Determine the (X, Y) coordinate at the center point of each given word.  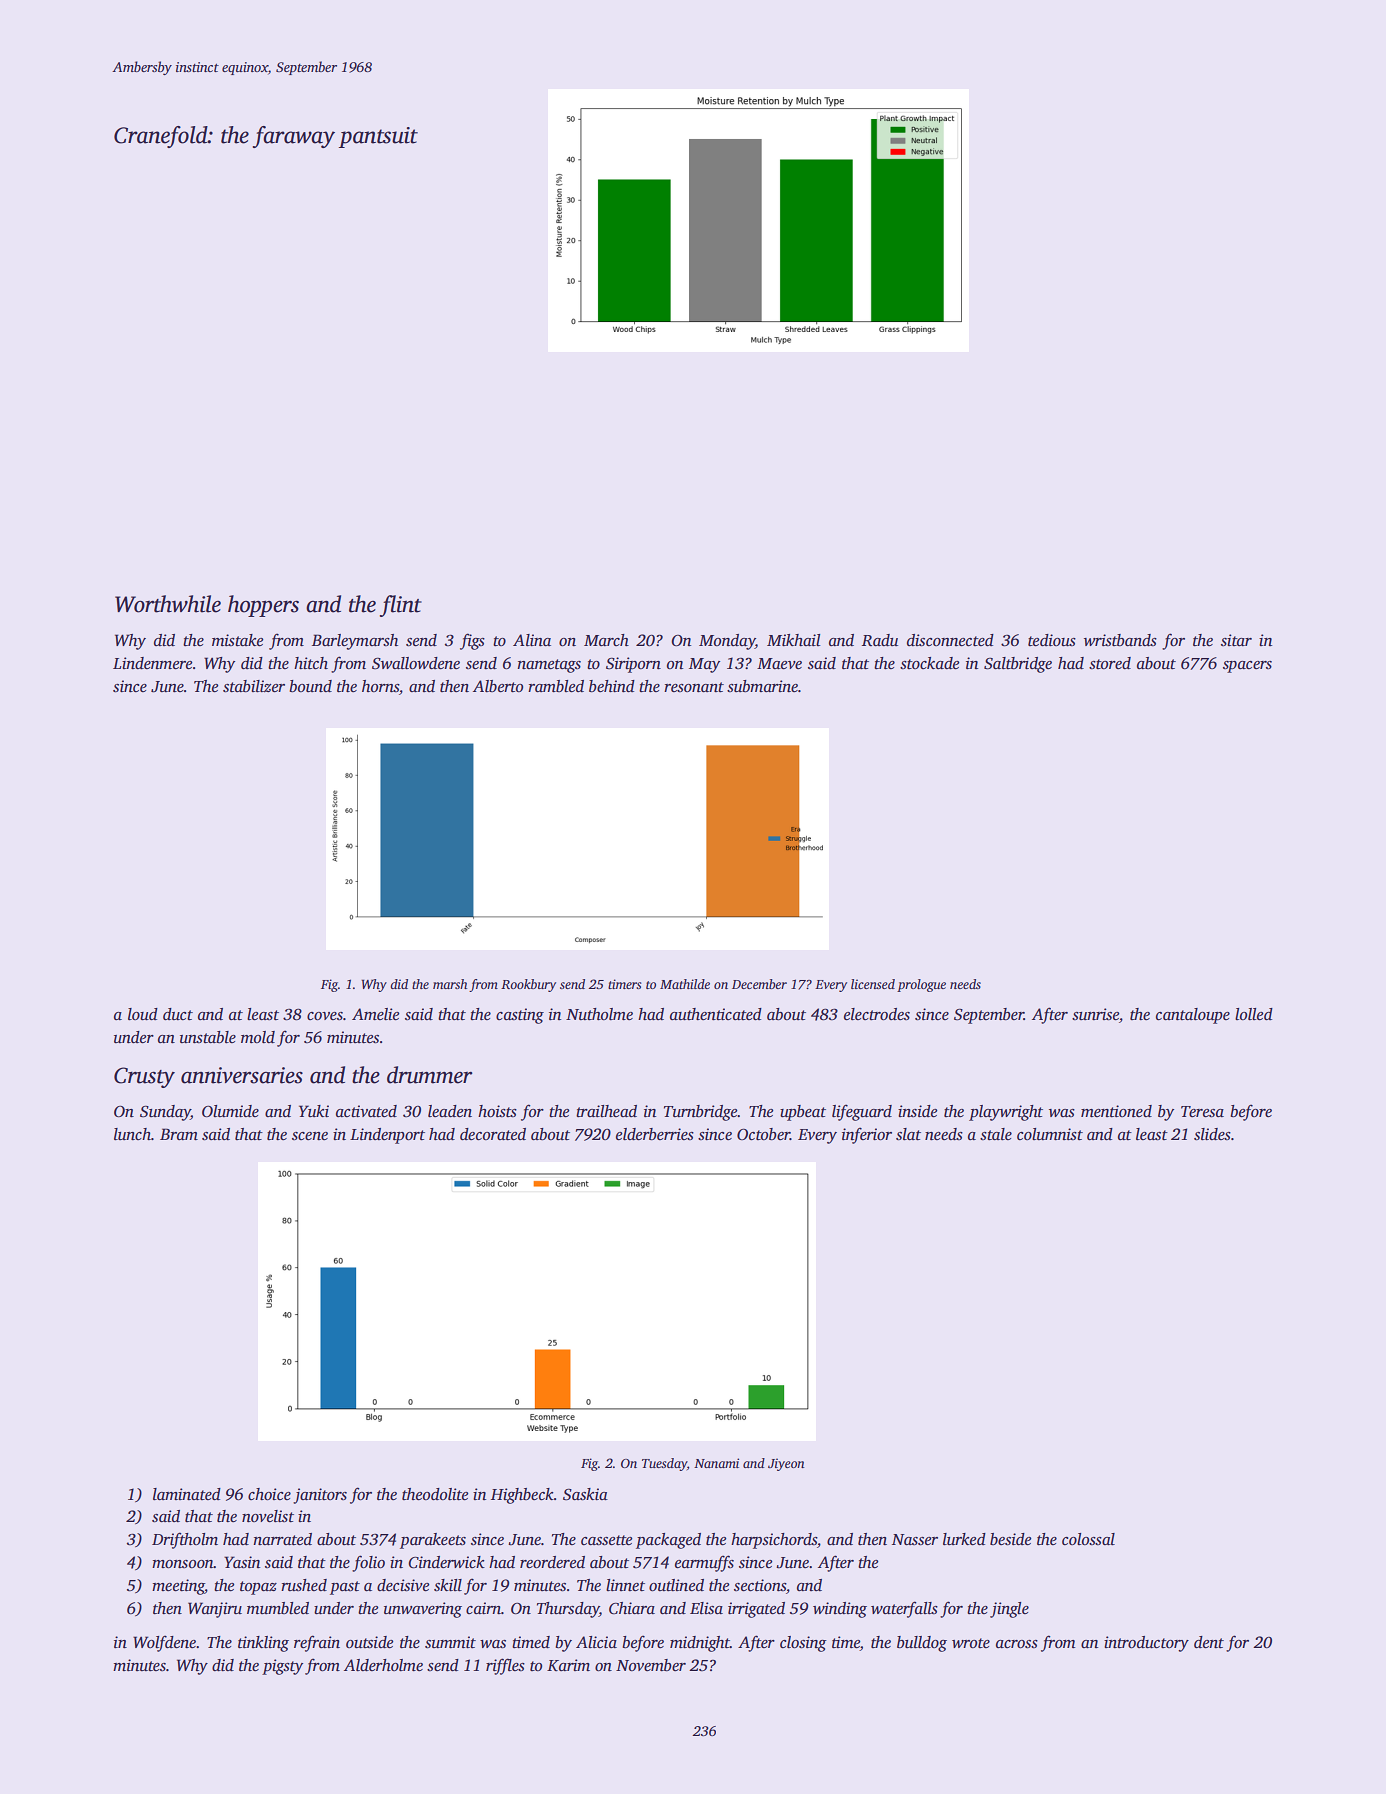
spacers (1247, 667)
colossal (1088, 1539)
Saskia (585, 1494)
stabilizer (254, 686)
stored (1110, 663)
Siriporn (633, 665)
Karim (568, 1665)
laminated (187, 1494)
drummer (429, 1075)
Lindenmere (152, 663)
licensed (873, 984)
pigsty (282, 1667)
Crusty (144, 1077)
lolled (1254, 1014)
